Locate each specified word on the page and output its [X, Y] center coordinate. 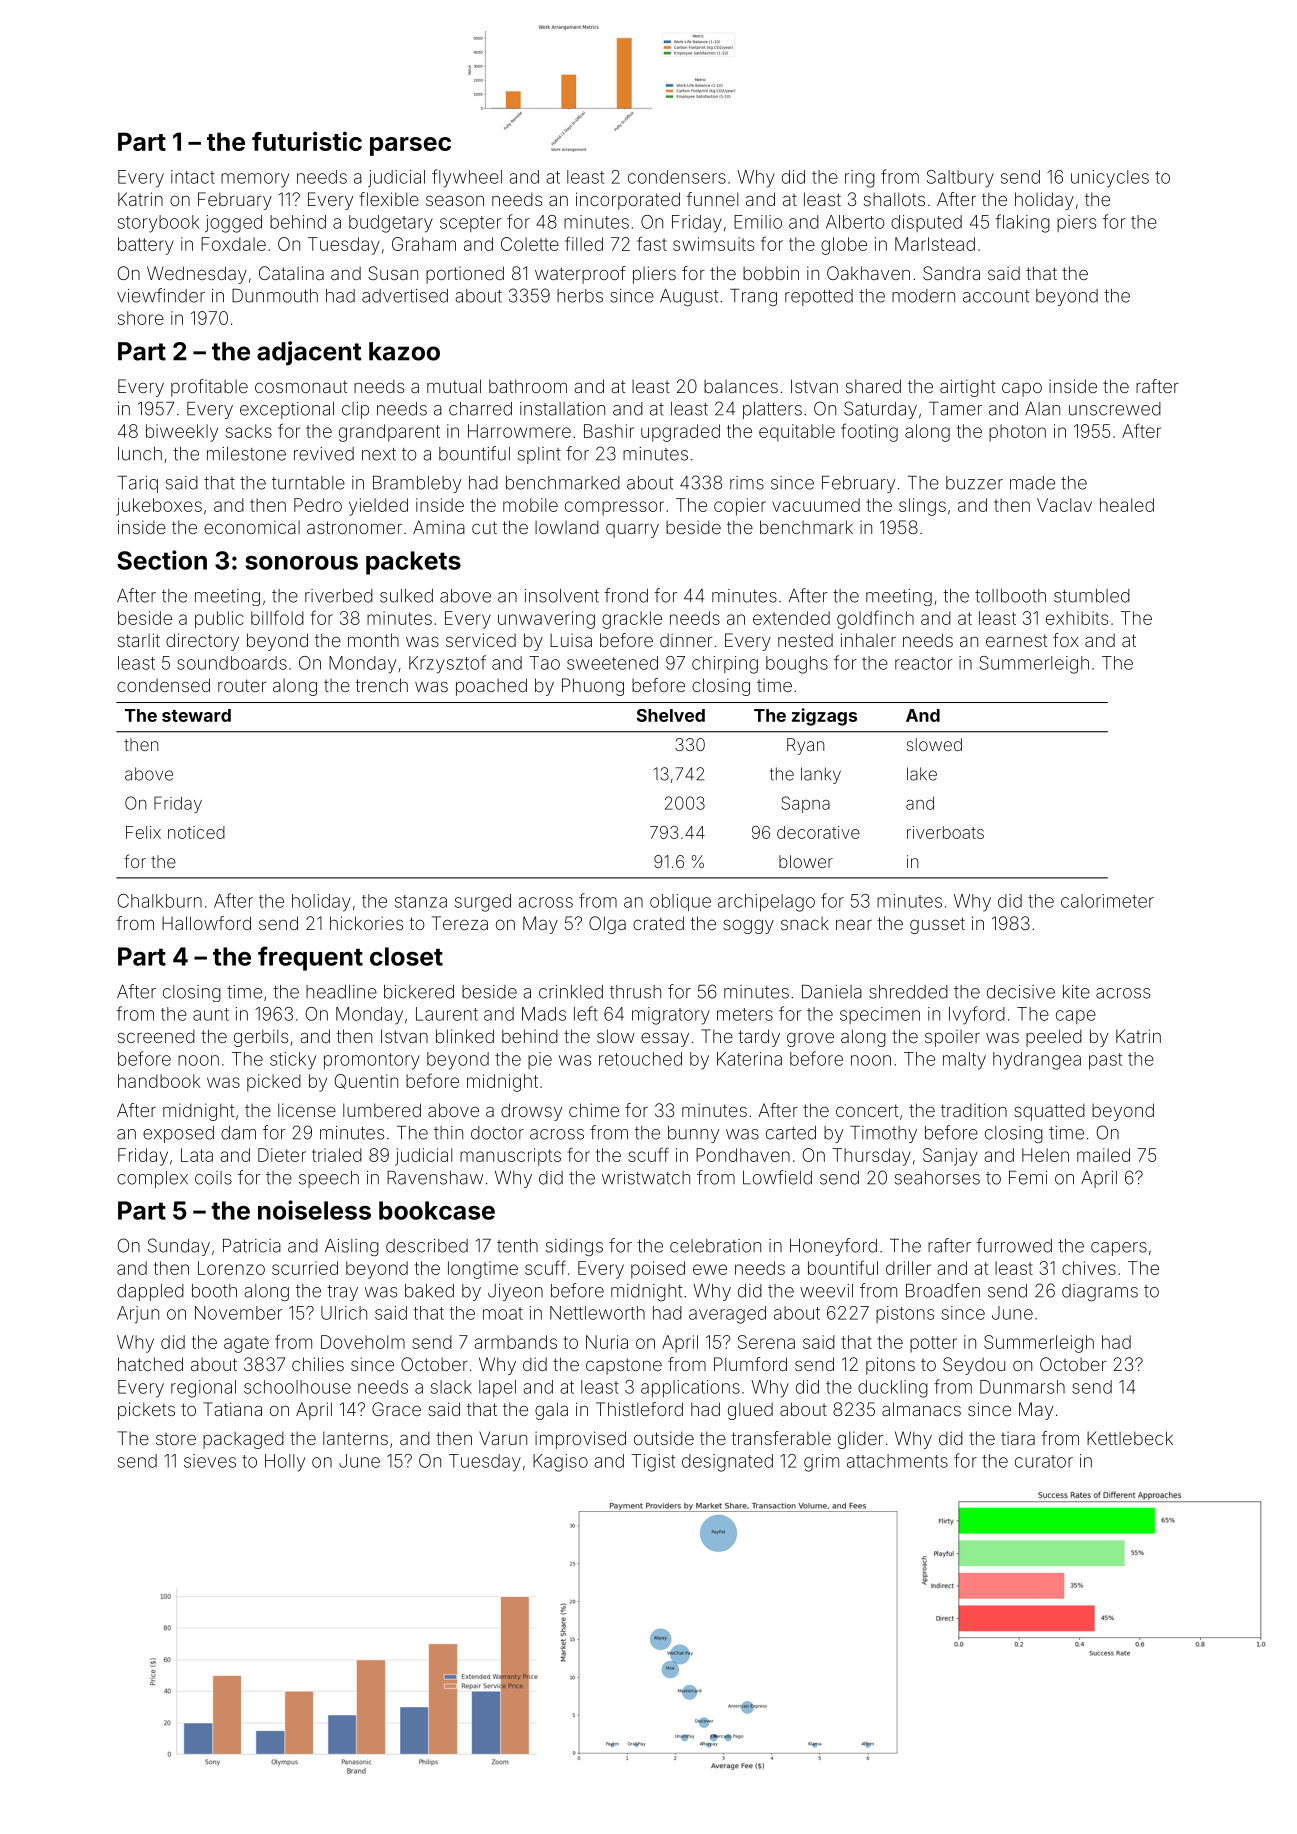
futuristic [307, 141]
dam [238, 1133]
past [1105, 1061]
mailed [1103, 1155]
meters [745, 1014]
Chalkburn [160, 901]
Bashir [609, 431]
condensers [677, 177]
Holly [285, 1463]
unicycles [1110, 179]
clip [355, 410]
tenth [517, 1246]
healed [1127, 505]
